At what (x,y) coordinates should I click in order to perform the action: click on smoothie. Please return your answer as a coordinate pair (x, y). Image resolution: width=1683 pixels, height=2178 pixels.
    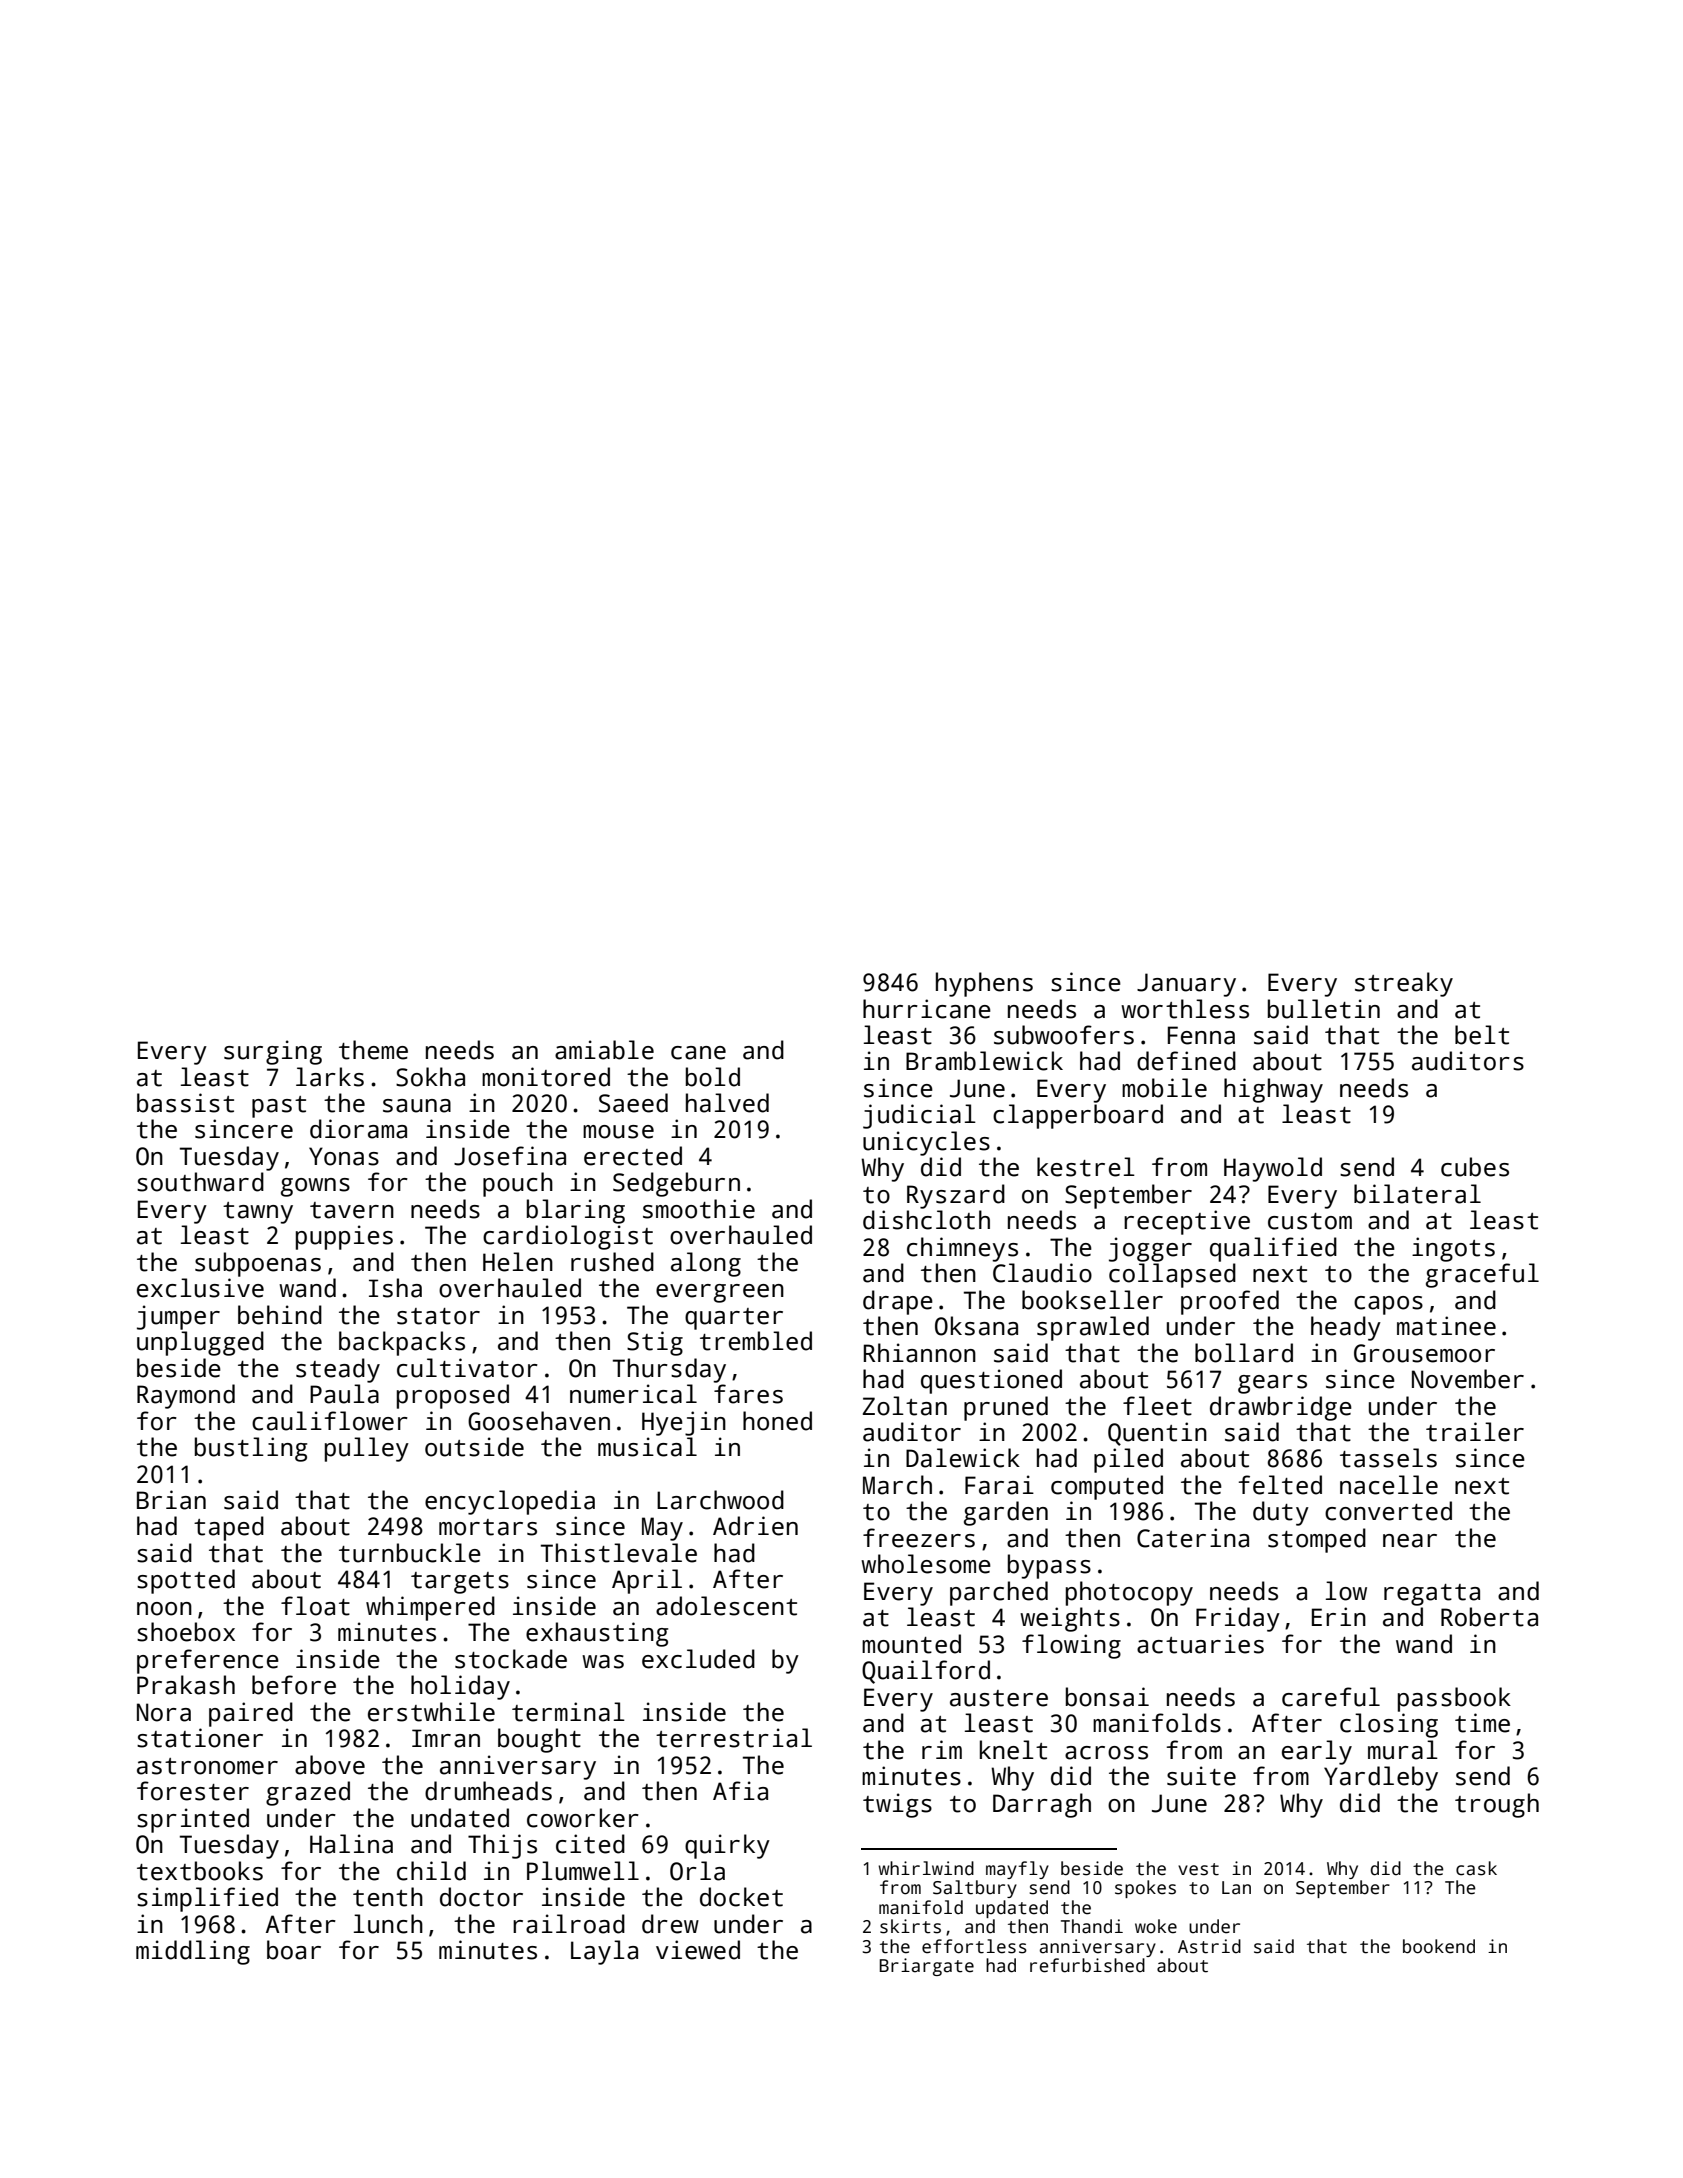
    Looking at the image, I should click on (699, 1209).
